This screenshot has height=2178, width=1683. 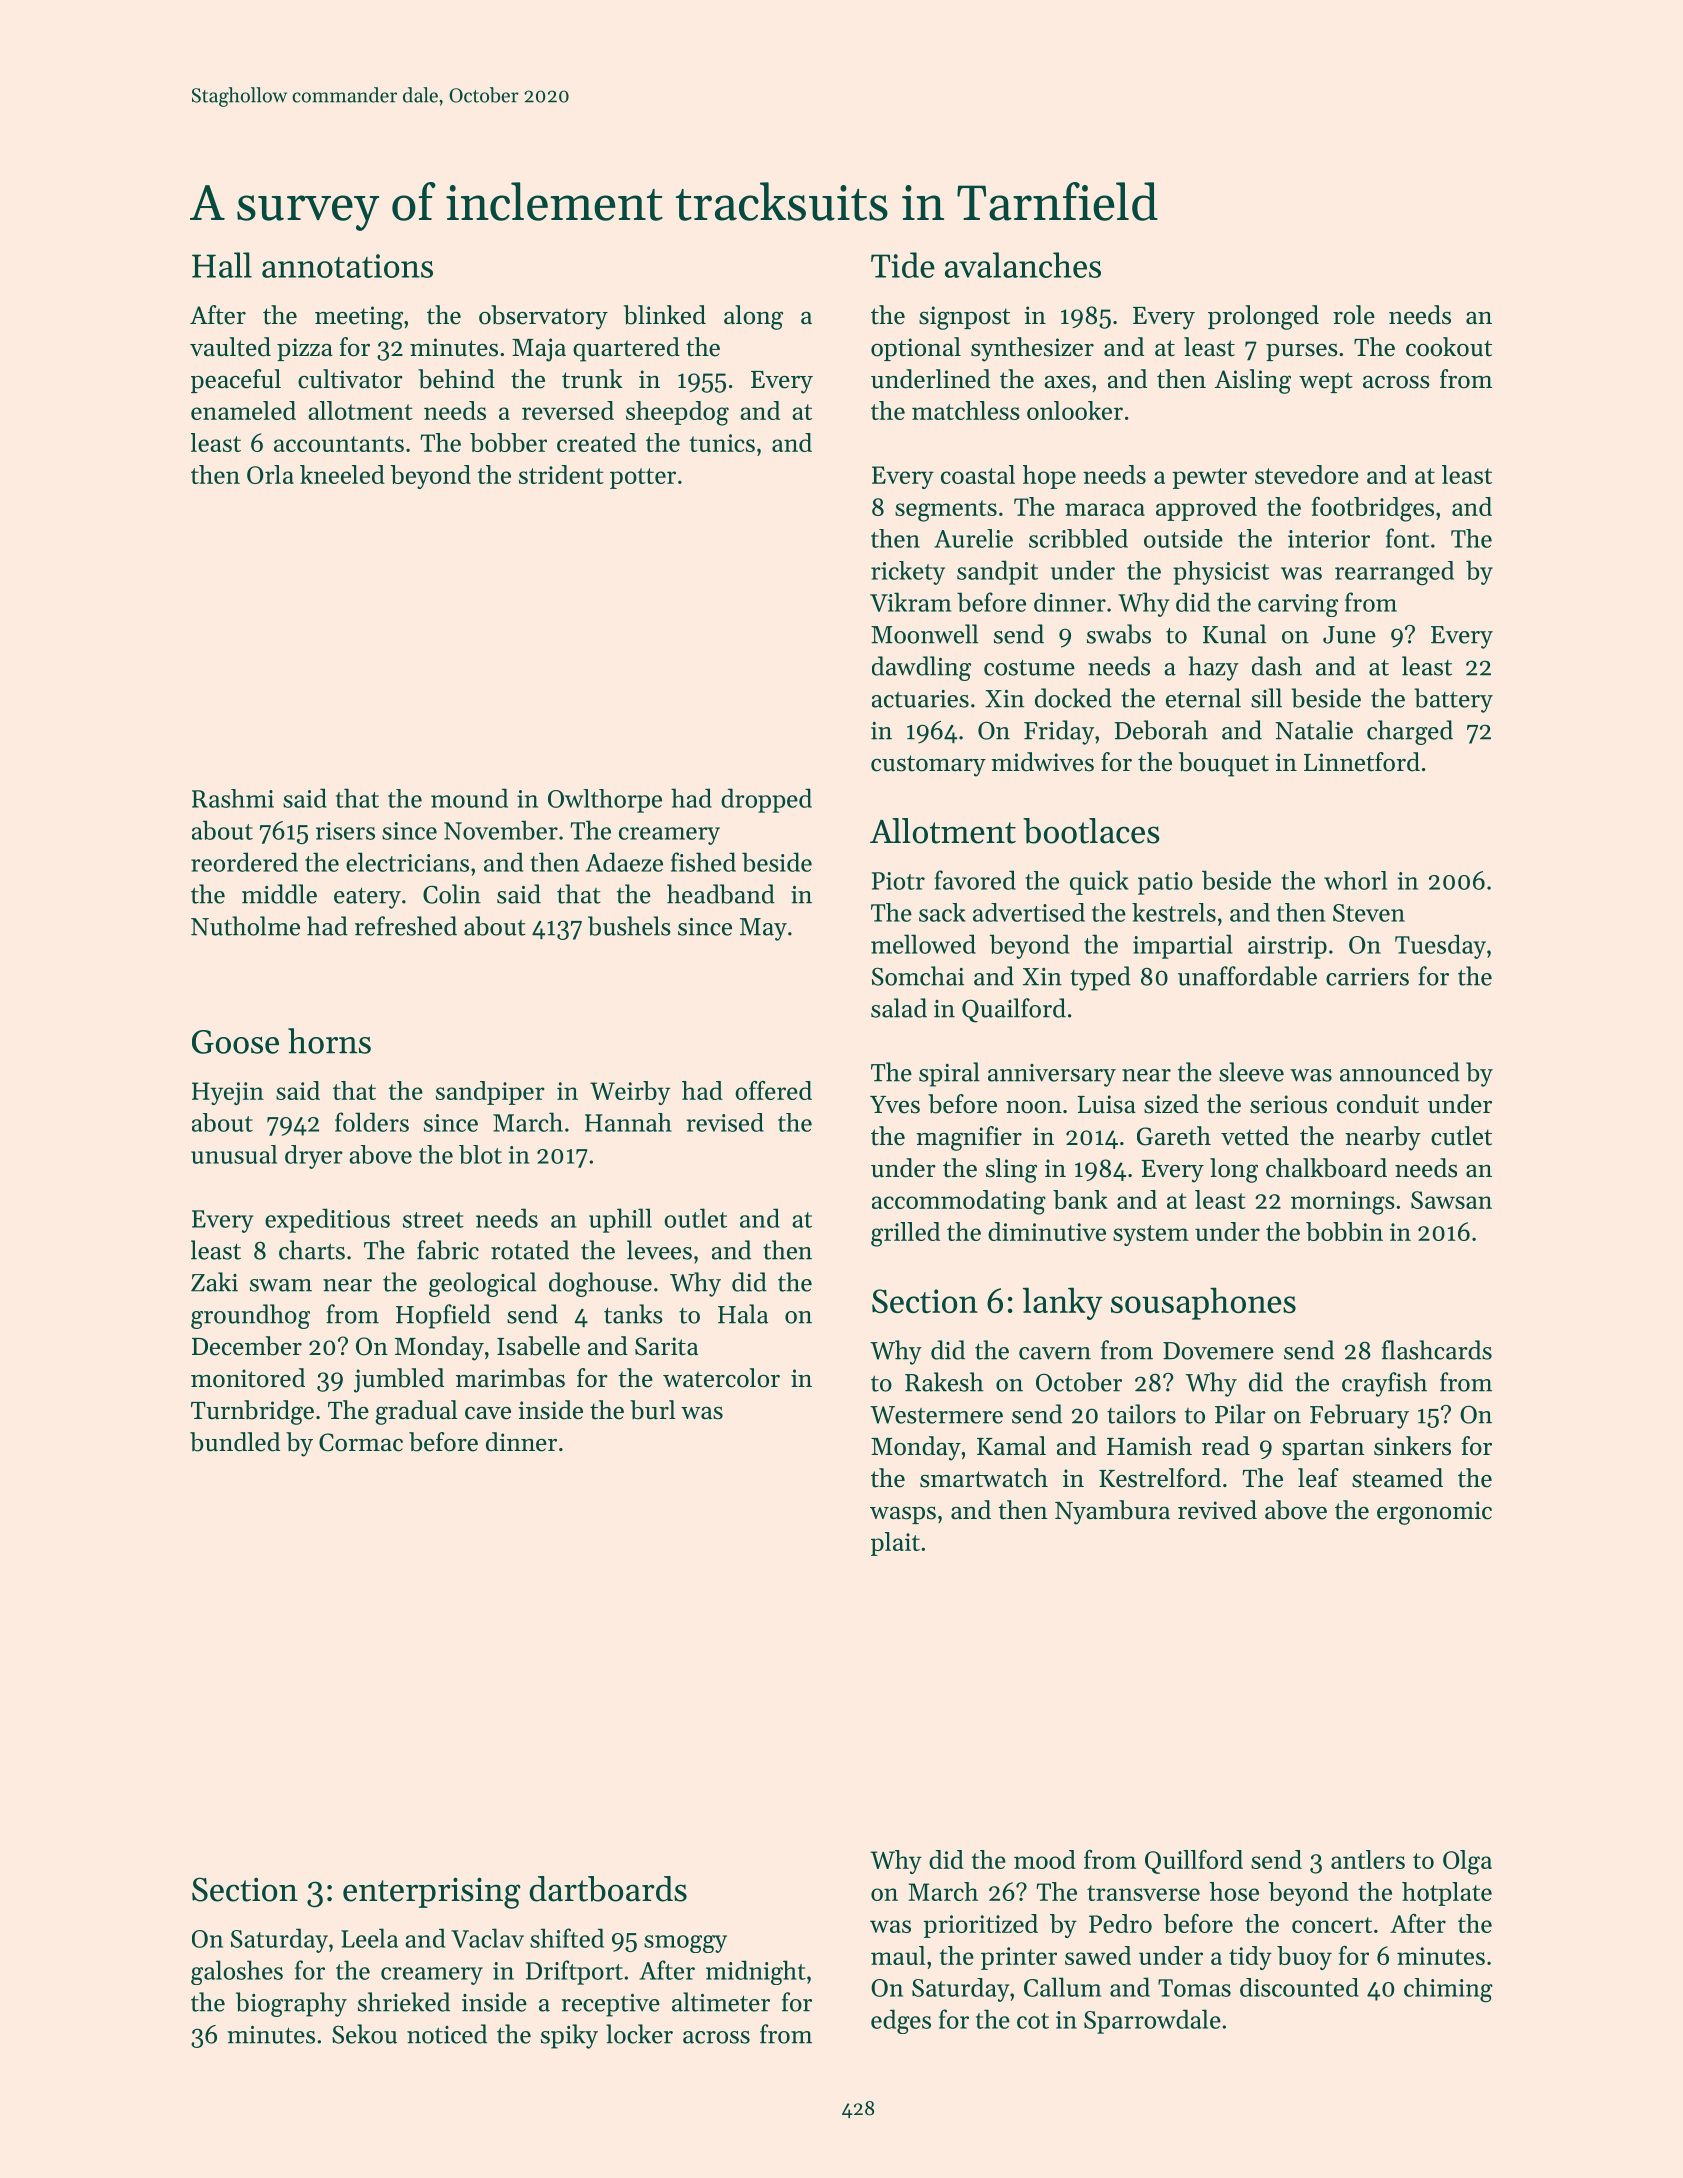 I want to click on grilled, so click(x=905, y=1234).
